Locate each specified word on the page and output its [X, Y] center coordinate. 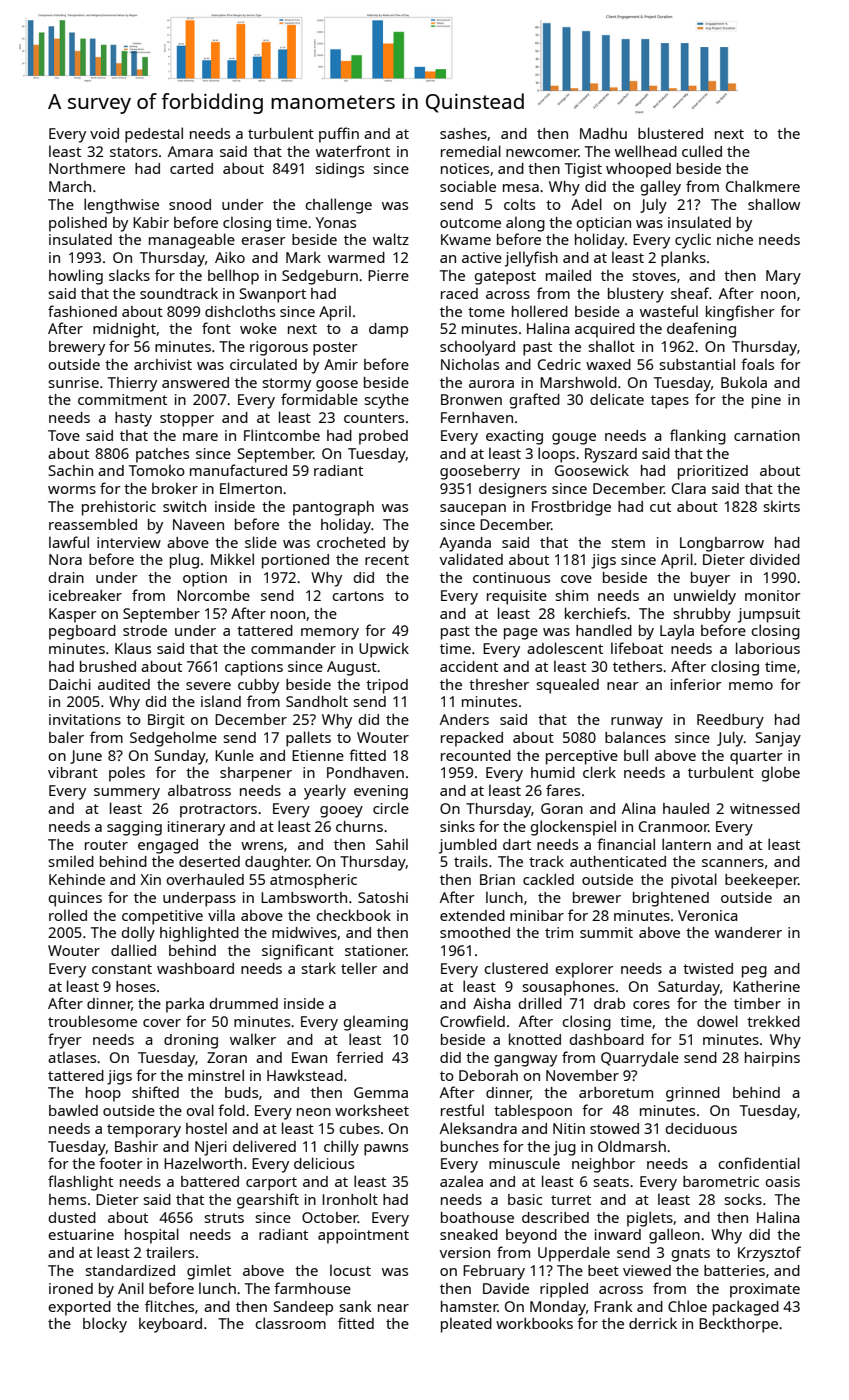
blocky [105, 1325]
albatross [199, 790]
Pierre [388, 275]
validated [471, 559]
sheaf [690, 293]
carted [191, 168]
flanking [698, 437]
